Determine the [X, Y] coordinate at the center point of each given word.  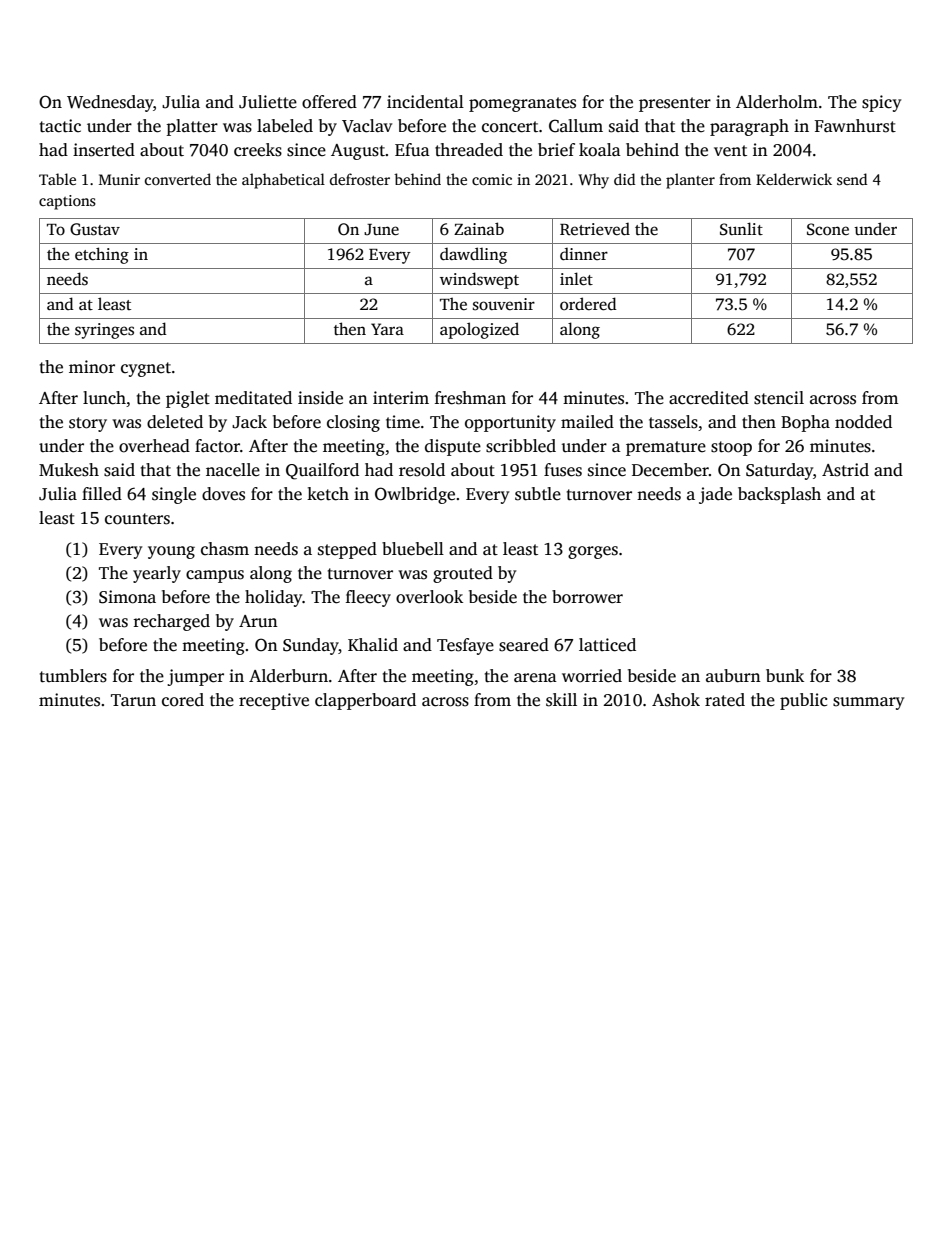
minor [92, 367]
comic [492, 179]
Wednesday [110, 103]
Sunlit [741, 229]
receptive [274, 701]
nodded [863, 422]
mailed [587, 422]
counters [137, 519]
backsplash [779, 495]
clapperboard [365, 701]
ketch [328, 494]
